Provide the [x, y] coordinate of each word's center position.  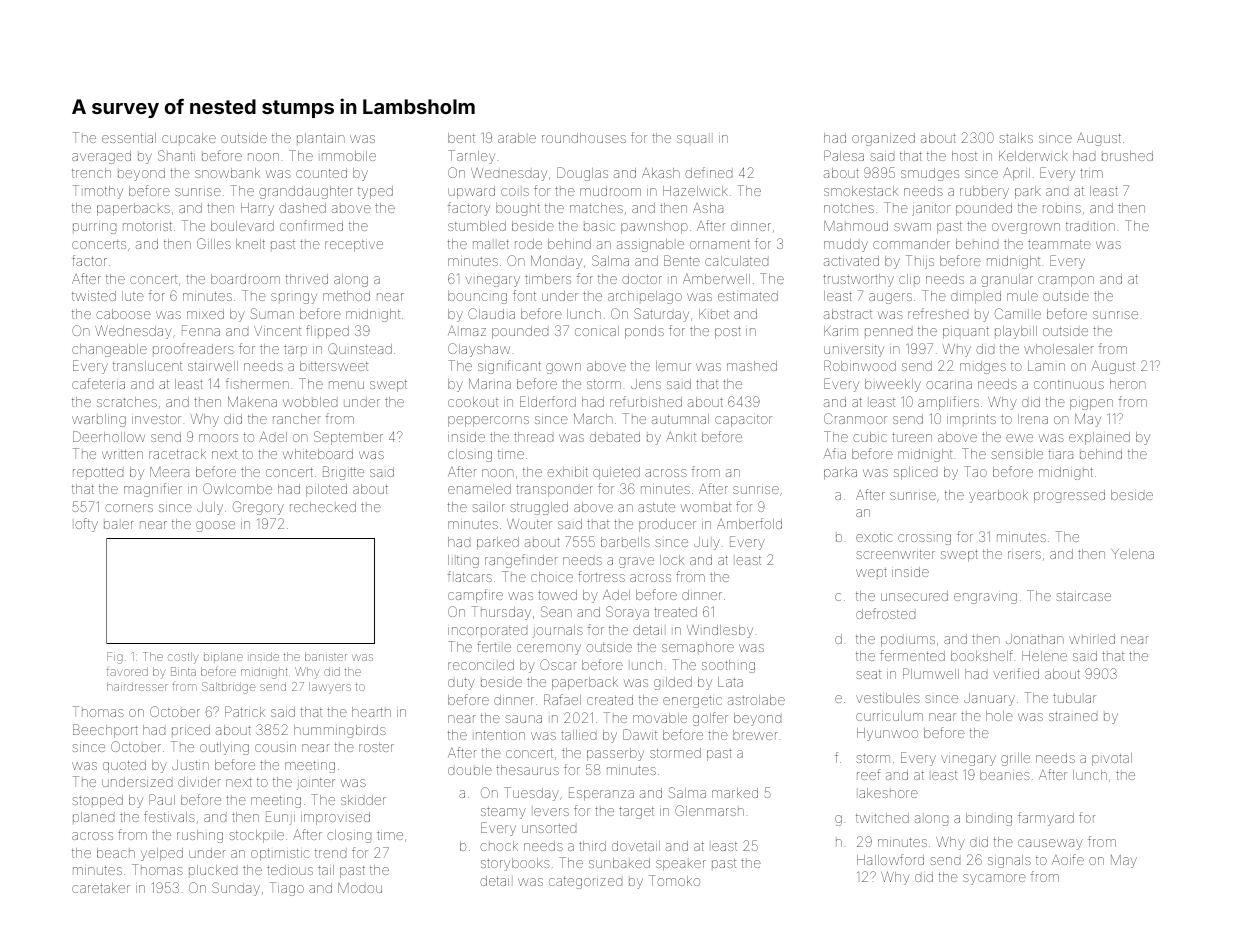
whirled [1092, 639]
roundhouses [584, 138]
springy [294, 298]
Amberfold [749, 523]
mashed [752, 366]
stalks [1016, 138]
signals [1009, 861]
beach [116, 853]
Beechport [105, 731]
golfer [710, 719]
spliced [915, 473]
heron [1128, 384]
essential [129, 138]
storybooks [515, 864]
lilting [463, 561]
